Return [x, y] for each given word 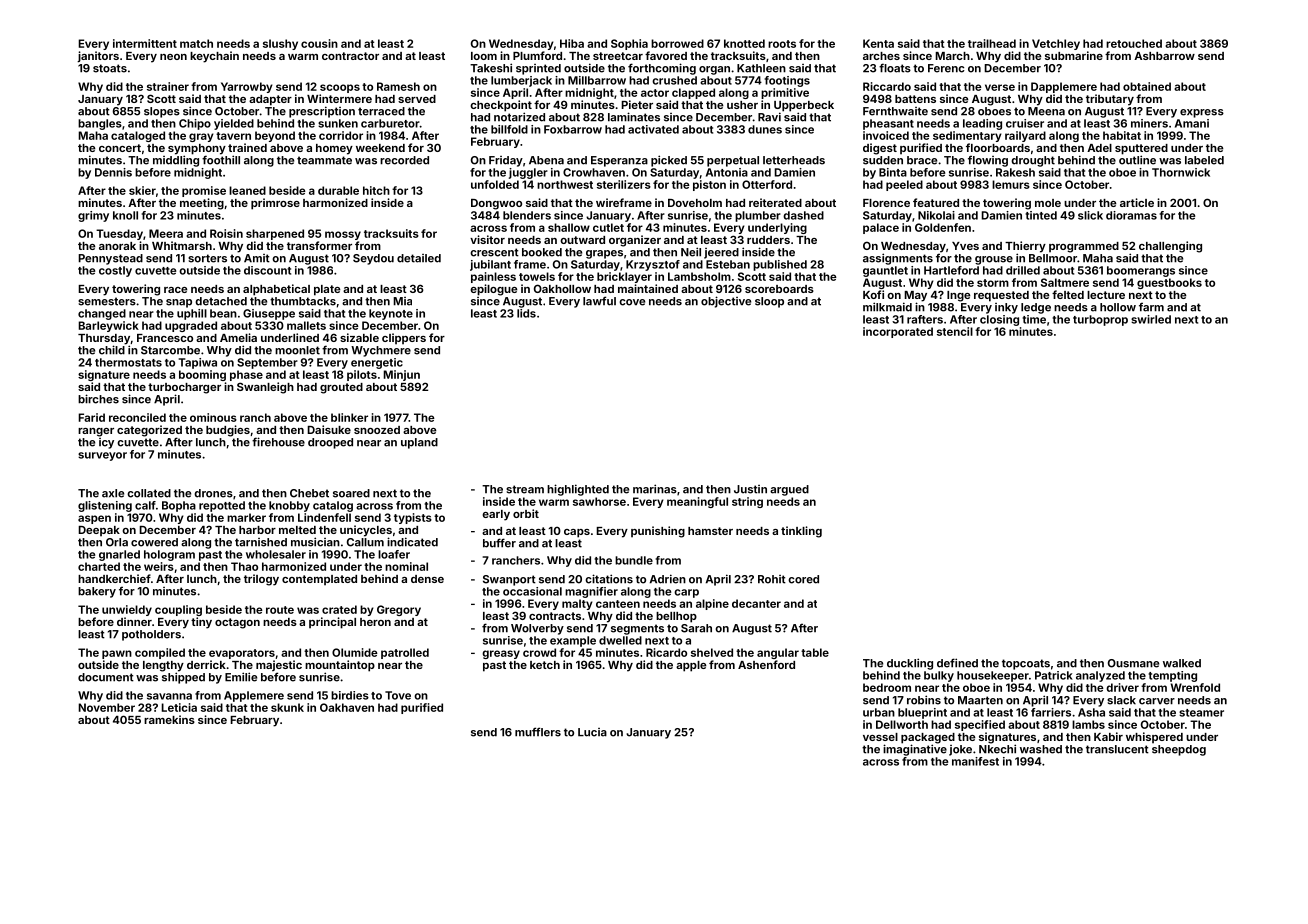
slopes [162, 112]
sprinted [538, 69]
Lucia [592, 732]
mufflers [538, 732]
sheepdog [1179, 750]
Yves [965, 246]
